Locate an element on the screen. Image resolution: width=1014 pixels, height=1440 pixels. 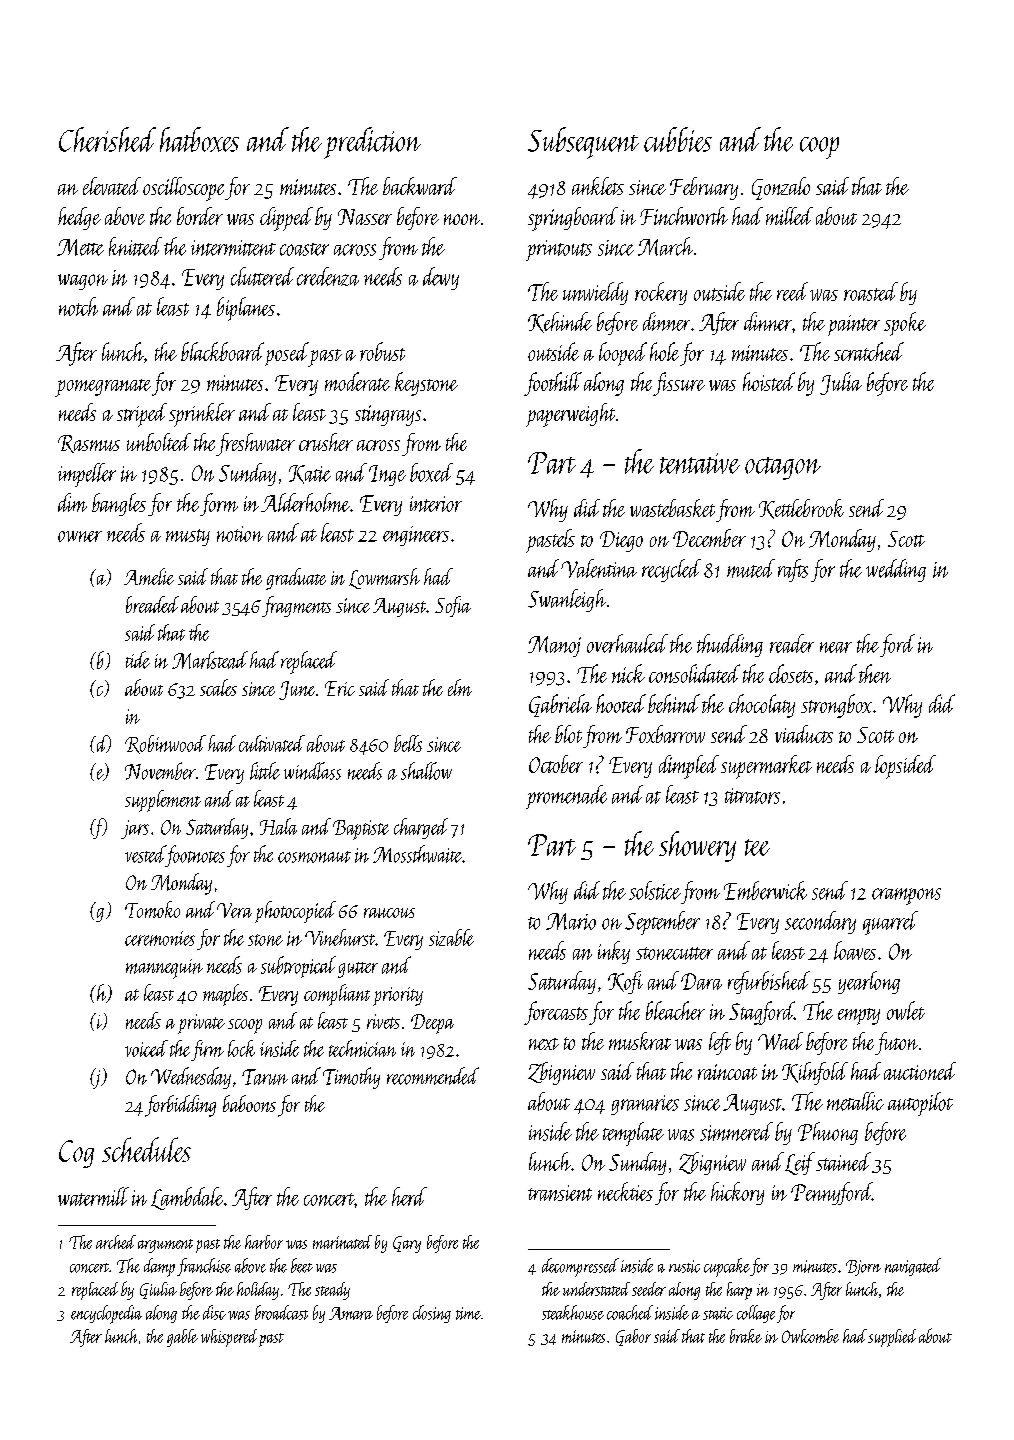
anklets is located at coordinates (598, 186).
